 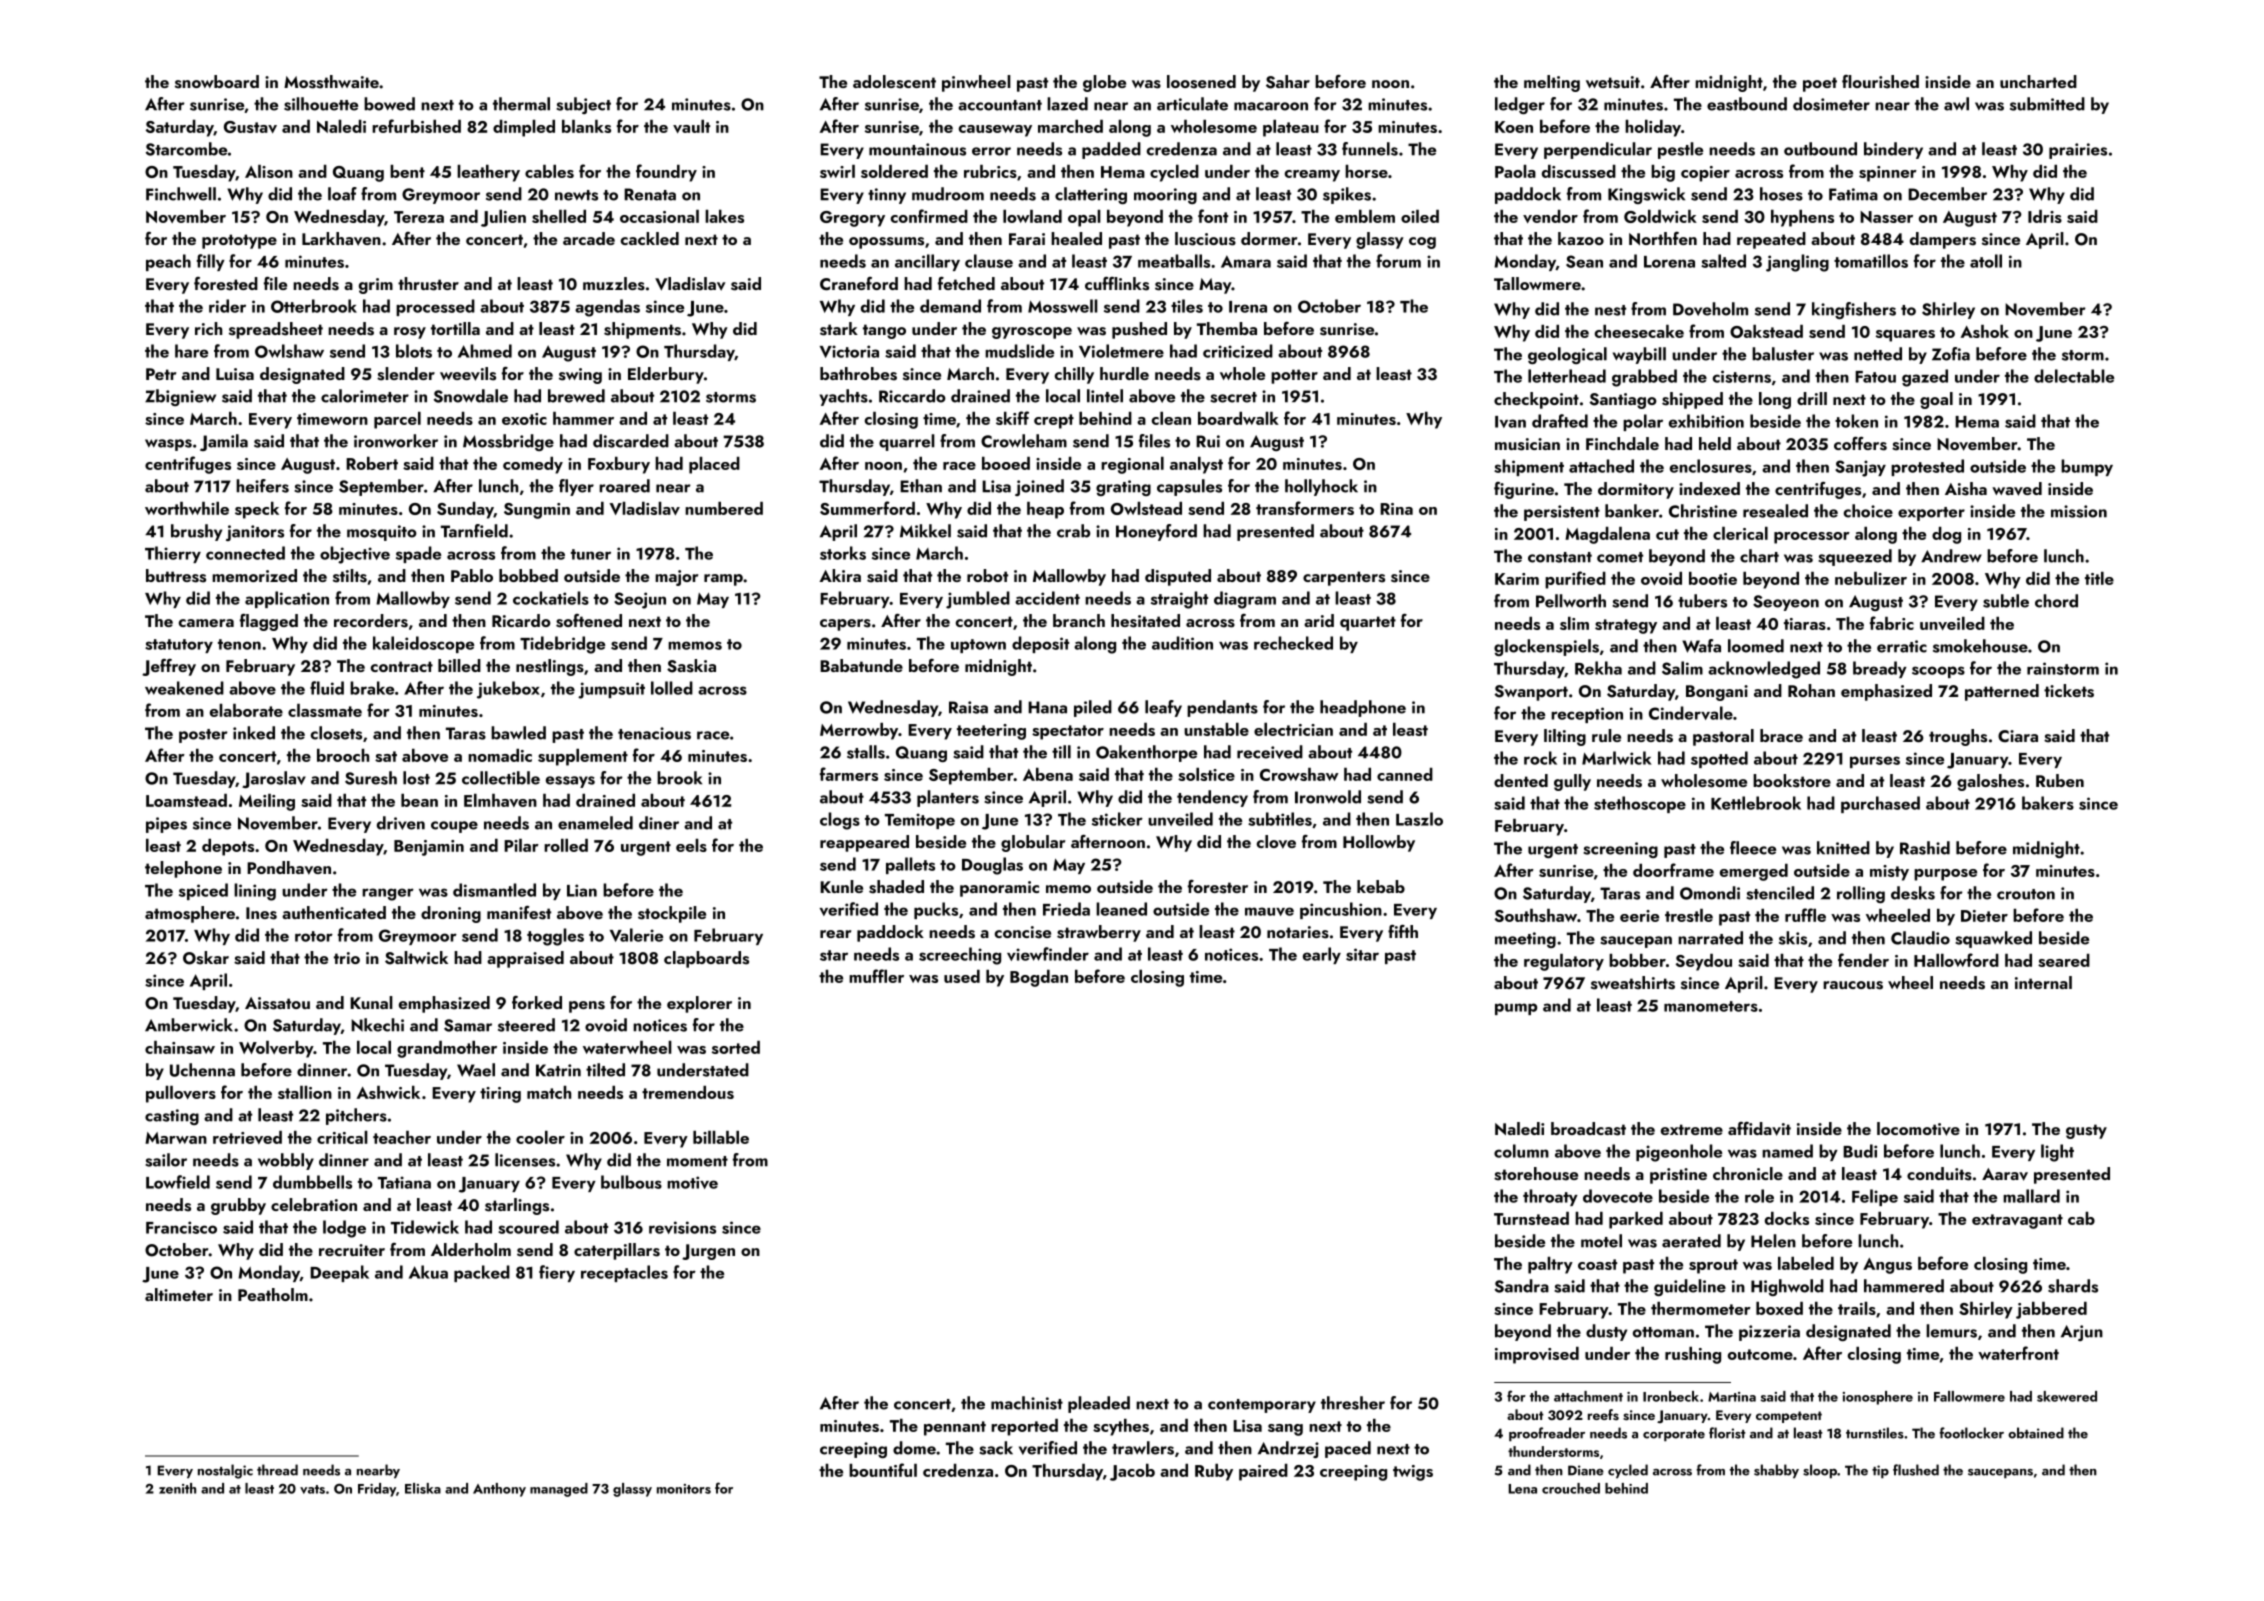 What do you see at coordinates (835, 934) in the page?
I see `rear` at bounding box center [835, 934].
